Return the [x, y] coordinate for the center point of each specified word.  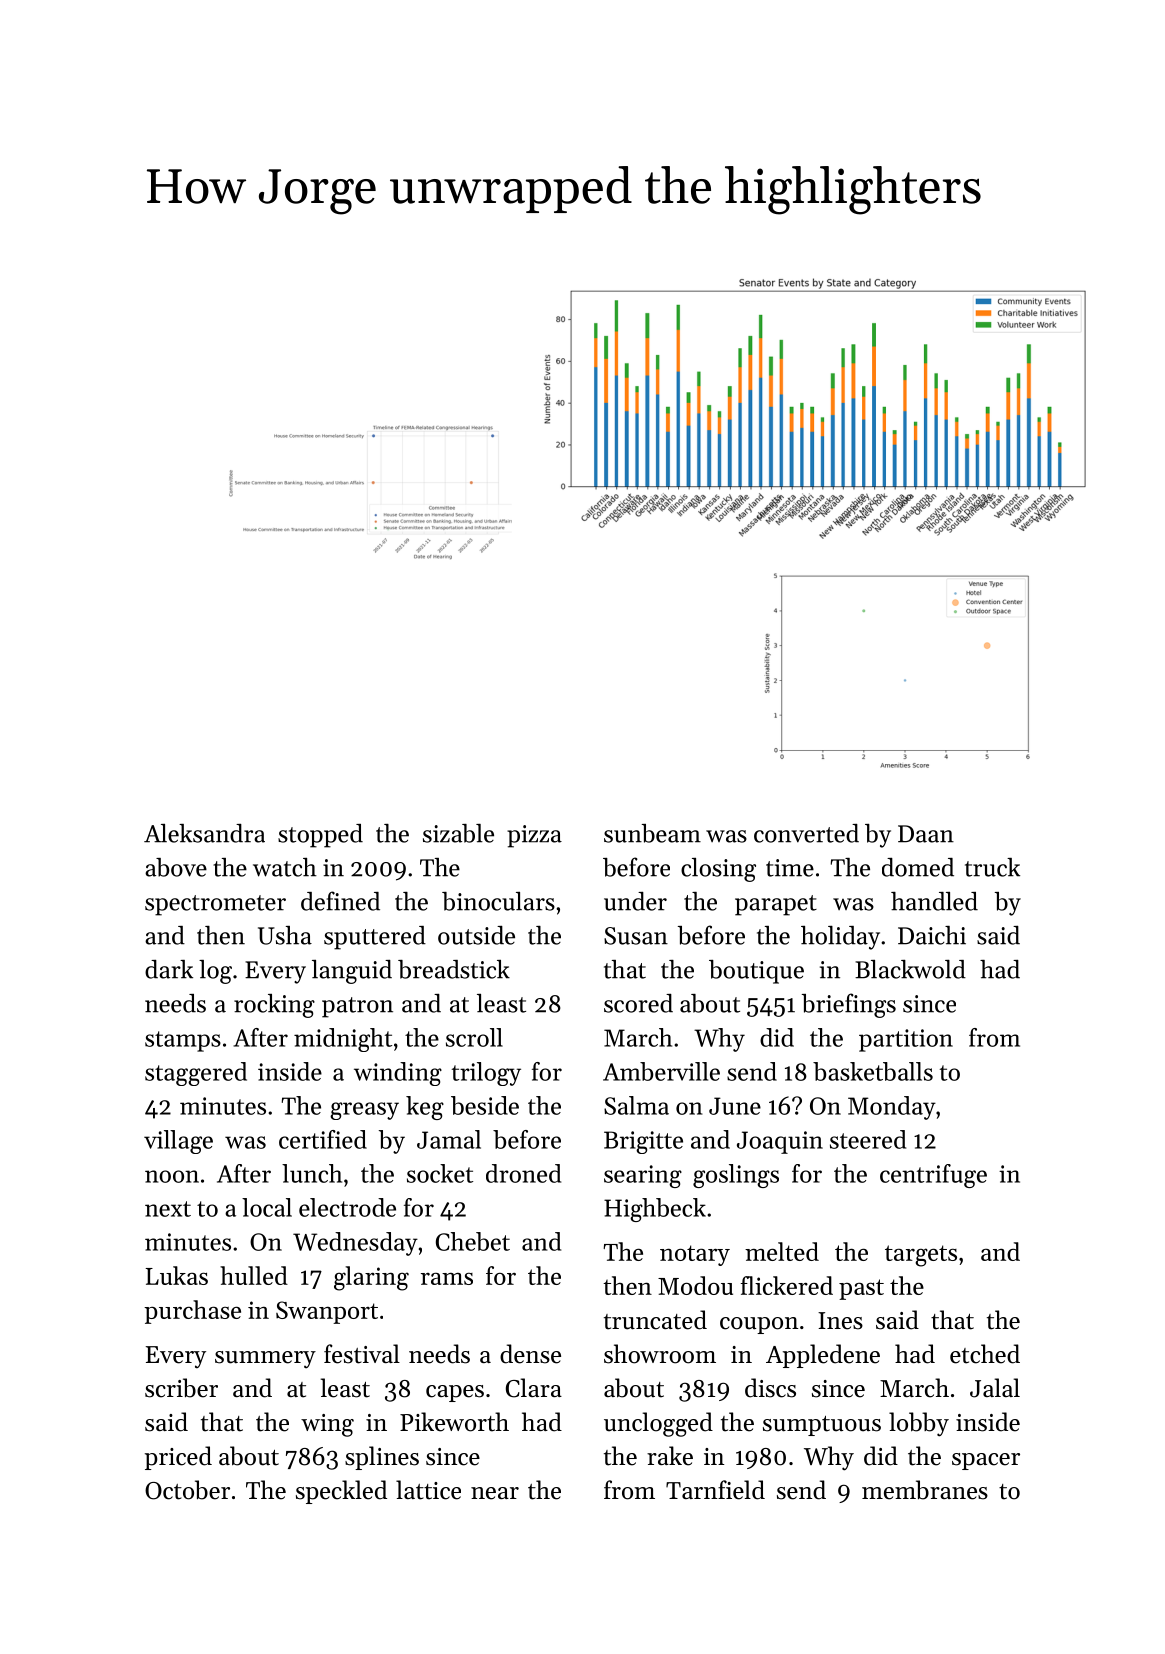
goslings [736, 1176]
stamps [183, 1041]
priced [178, 1458]
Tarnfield [715, 1490]
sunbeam [652, 833]
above [176, 867]
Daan [926, 834]
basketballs [873, 1071]
